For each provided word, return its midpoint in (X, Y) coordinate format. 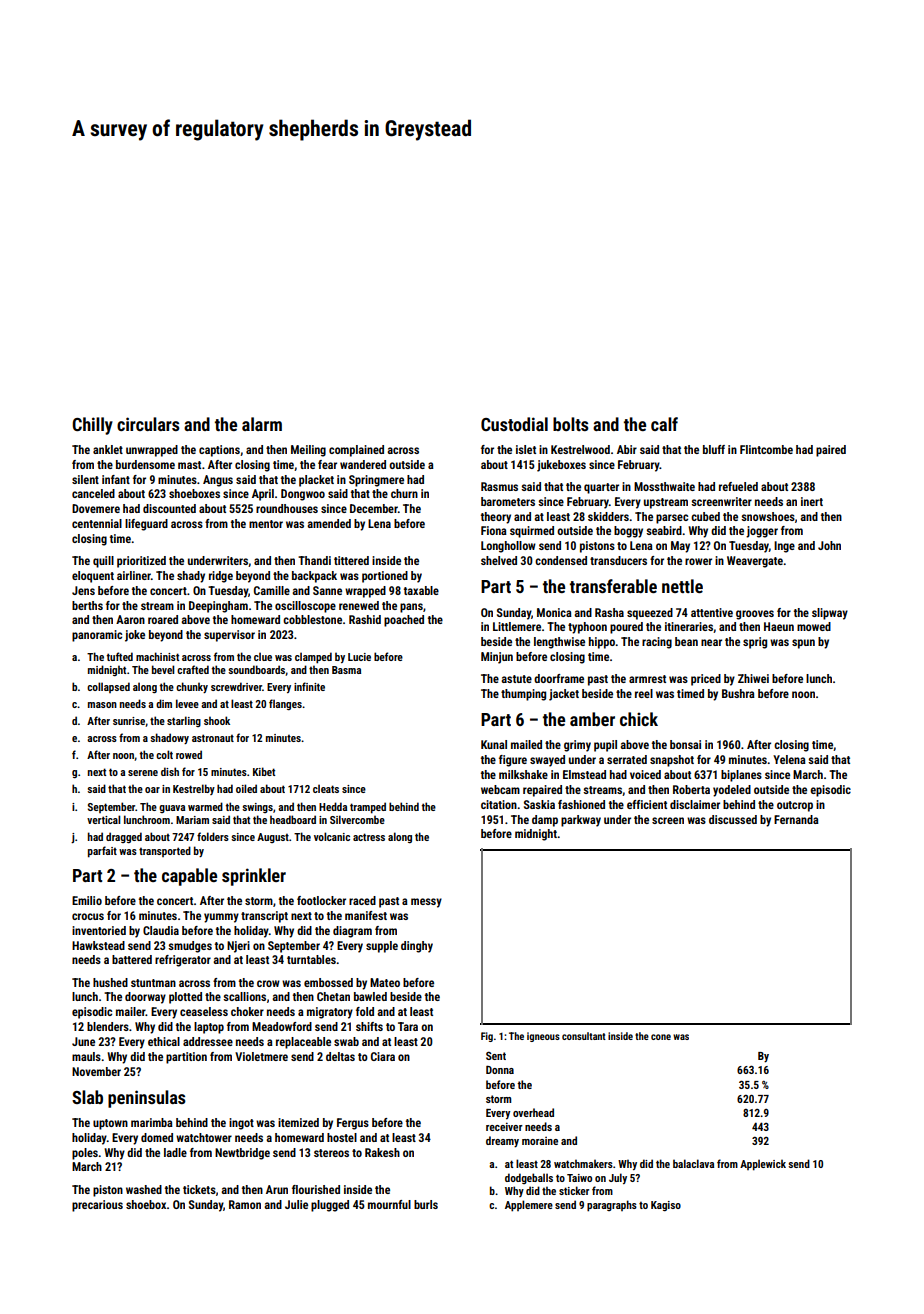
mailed (526, 744)
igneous (543, 1037)
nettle (682, 586)
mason (102, 705)
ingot (241, 1124)
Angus (218, 481)
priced (706, 680)
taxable (421, 590)
